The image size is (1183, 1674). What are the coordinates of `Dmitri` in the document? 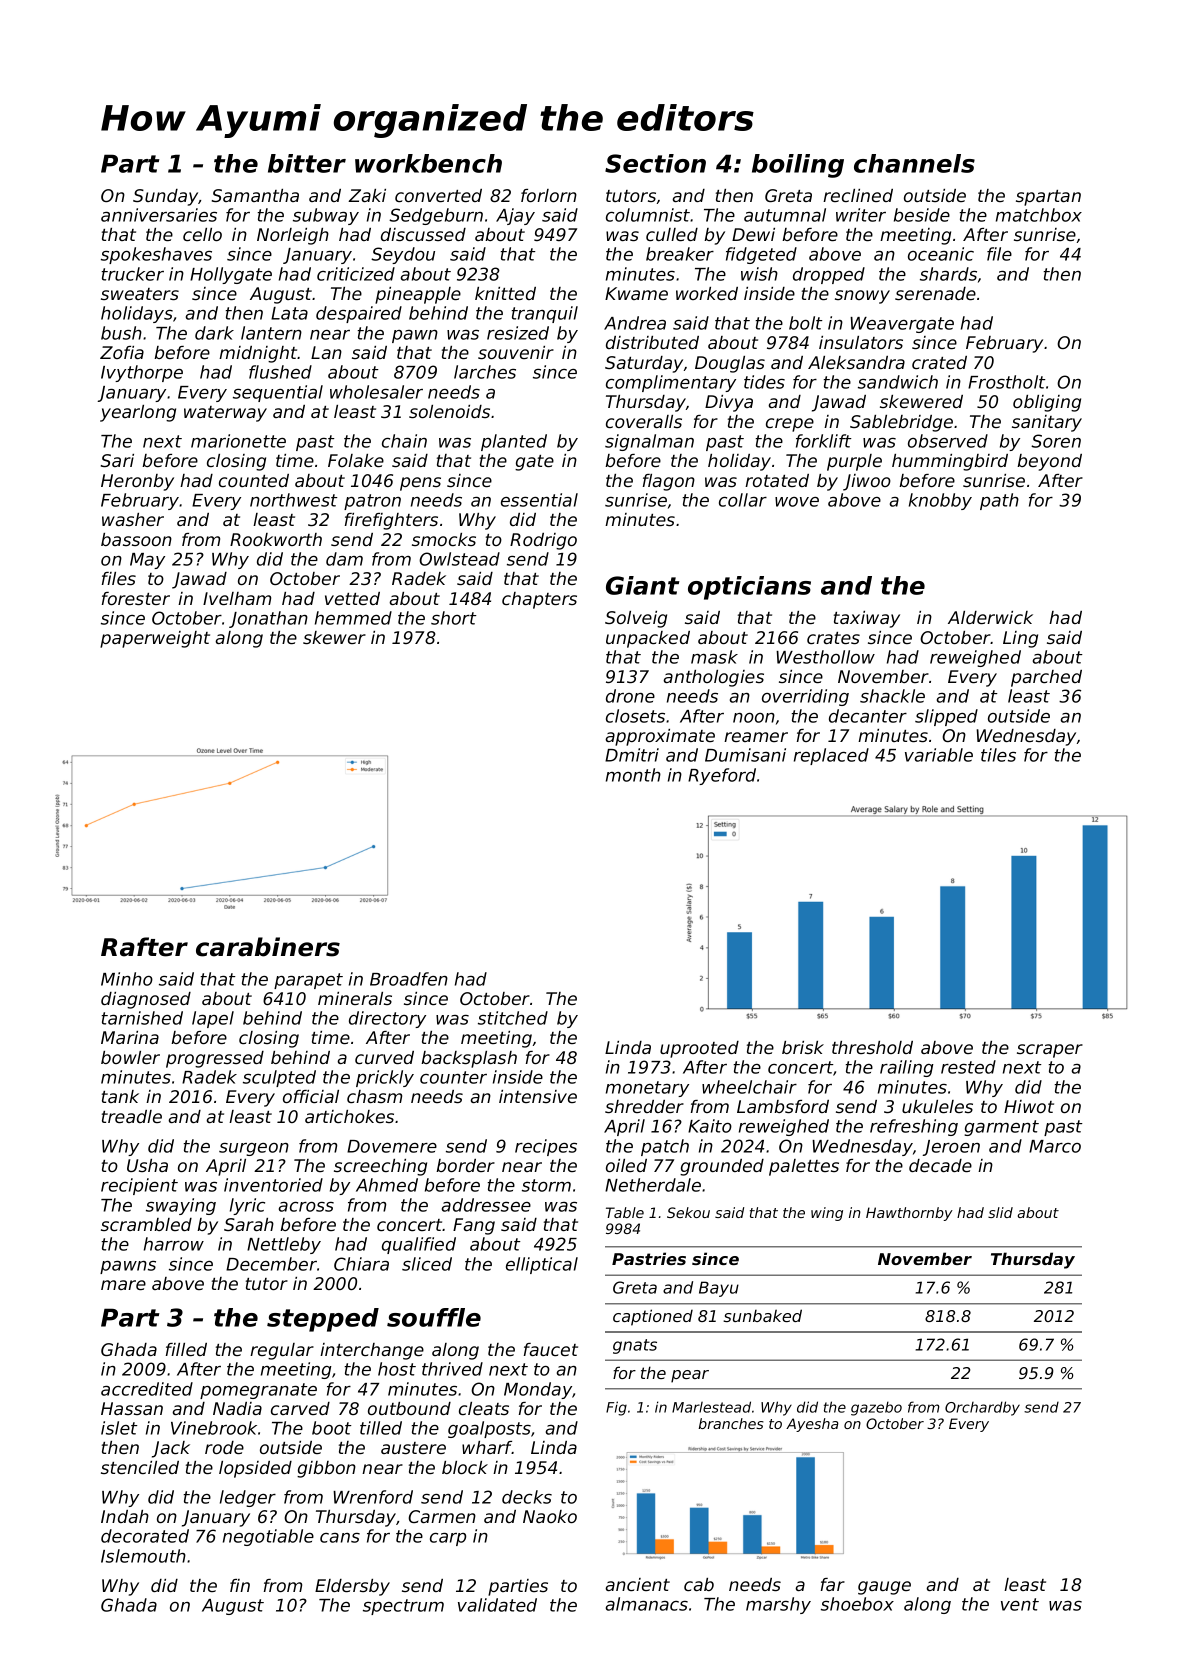 It's located at (632, 755).
